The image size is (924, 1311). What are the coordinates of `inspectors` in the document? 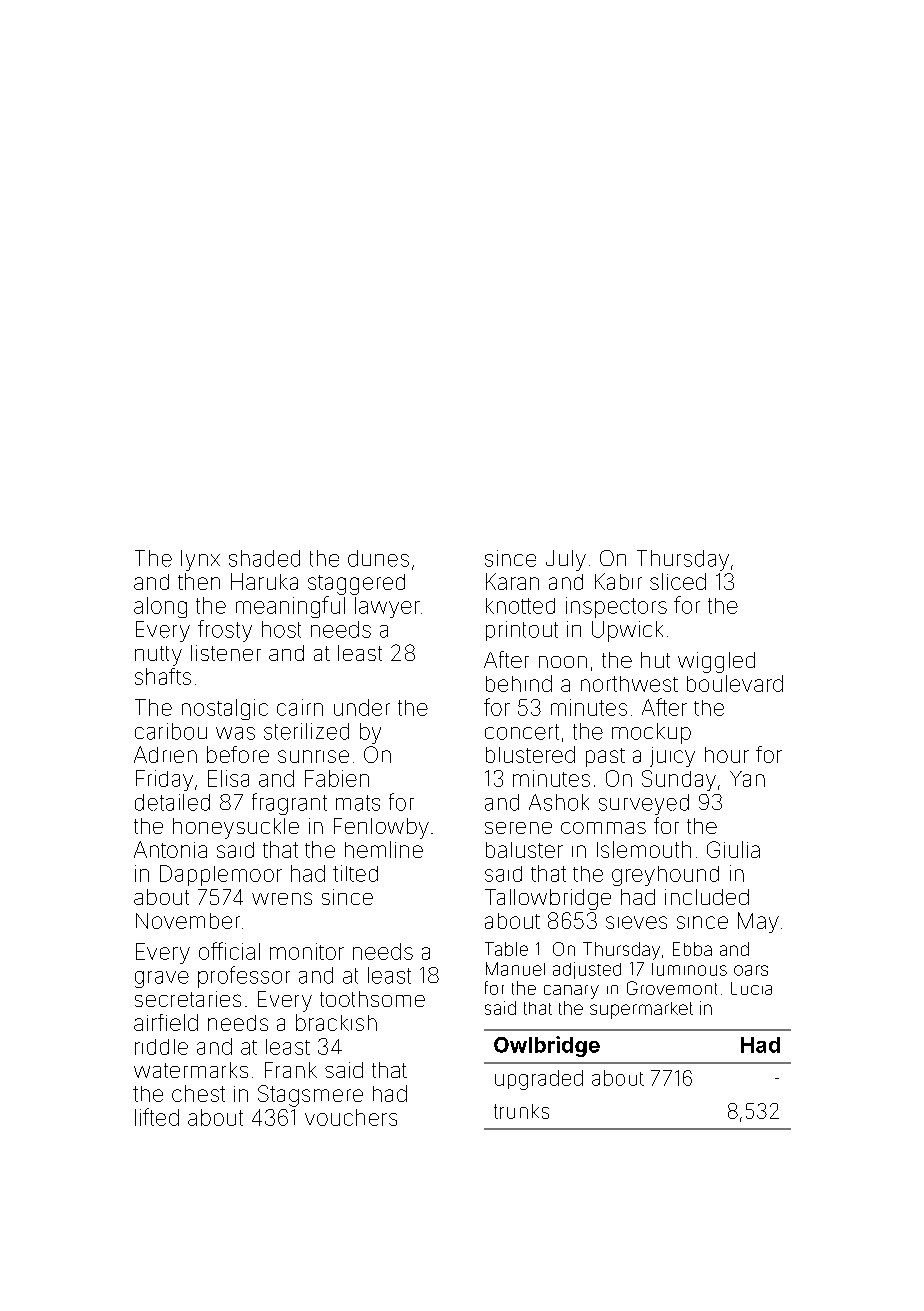 It's located at (616, 607).
